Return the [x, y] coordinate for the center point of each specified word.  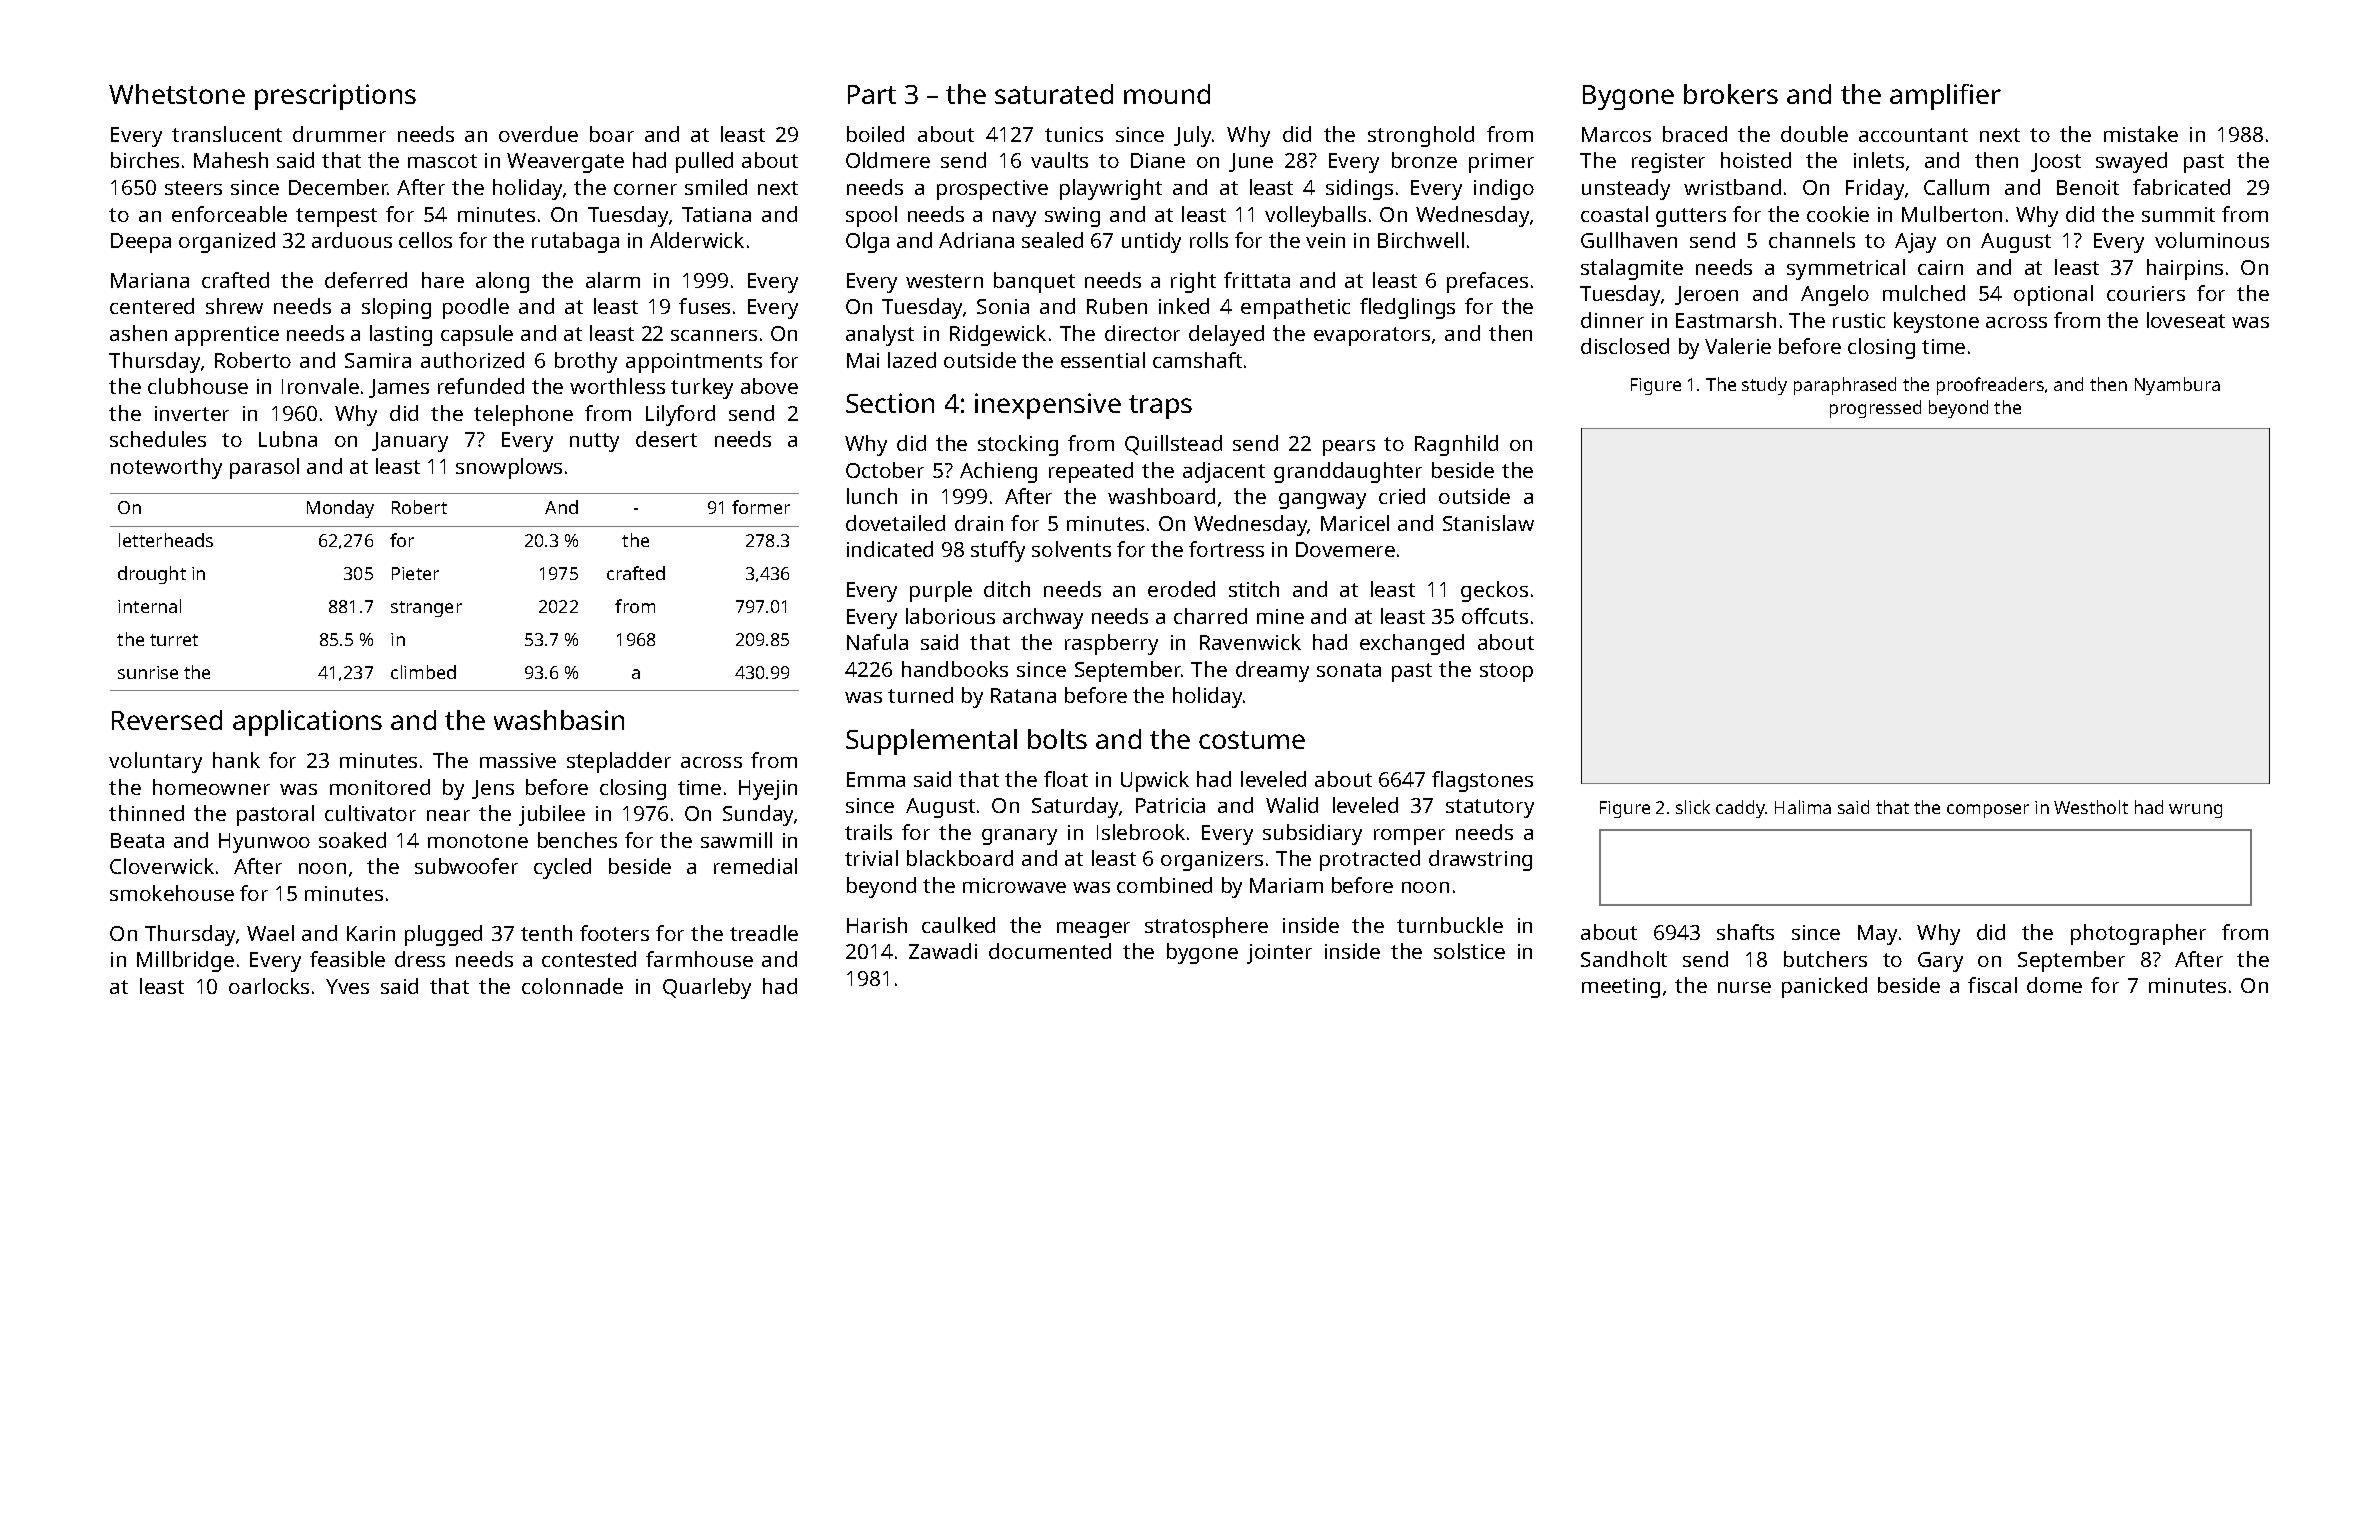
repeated [1091, 472]
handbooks [955, 669]
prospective [992, 190]
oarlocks [269, 986]
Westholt [2091, 807]
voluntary [155, 762]
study [1764, 386]
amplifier [1945, 97]
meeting [1621, 988]
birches [145, 160]
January [410, 442]
